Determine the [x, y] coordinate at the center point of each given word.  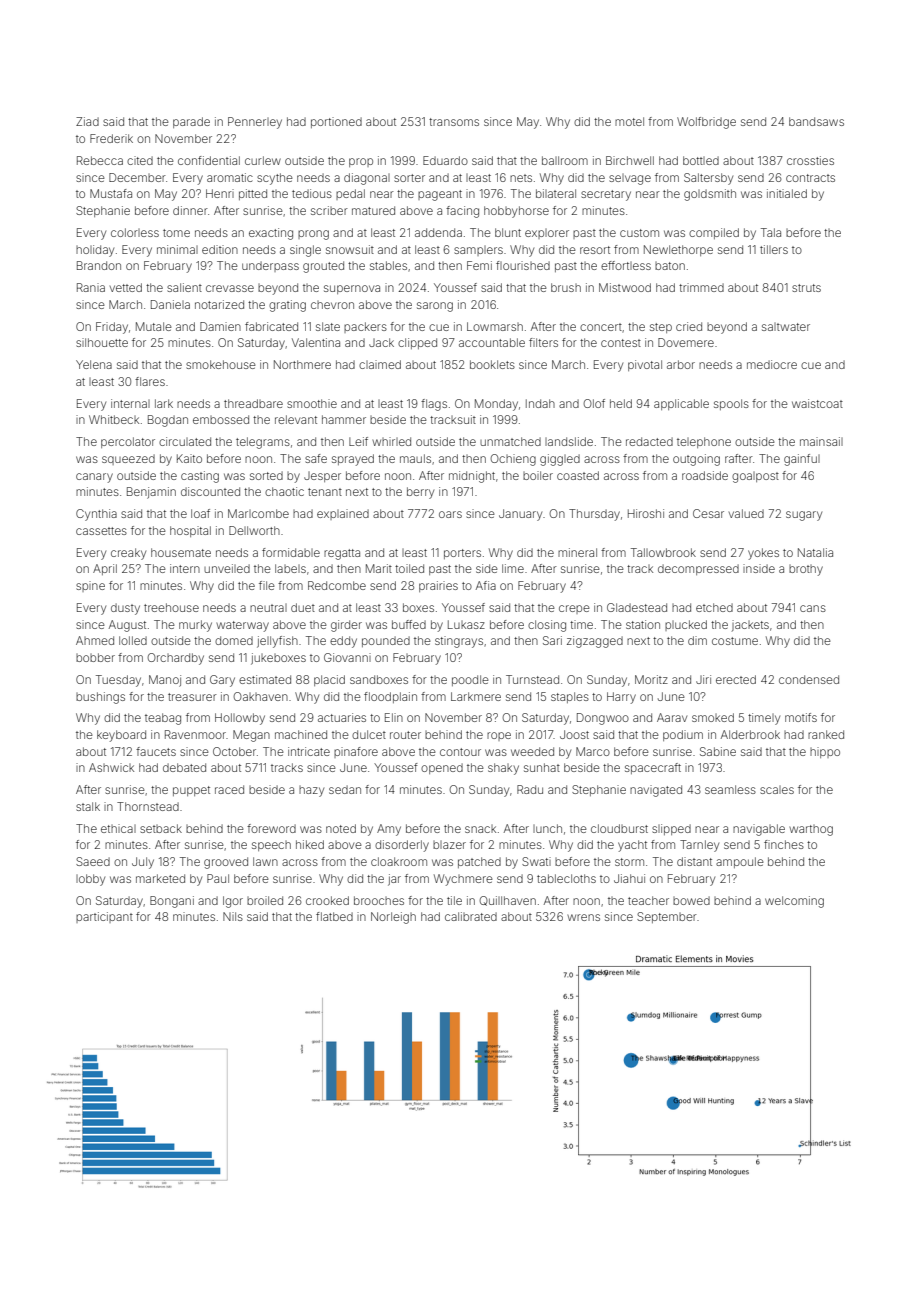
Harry [621, 698]
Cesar [708, 513]
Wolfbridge [706, 123]
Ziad [87, 121]
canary [94, 478]
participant [104, 917]
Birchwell [630, 160]
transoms [454, 122]
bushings [100, 698]
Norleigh [393, 918]
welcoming [794, 902]
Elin [394, 717]
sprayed [353, 460]
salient [184, 287]
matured [373, 210]
